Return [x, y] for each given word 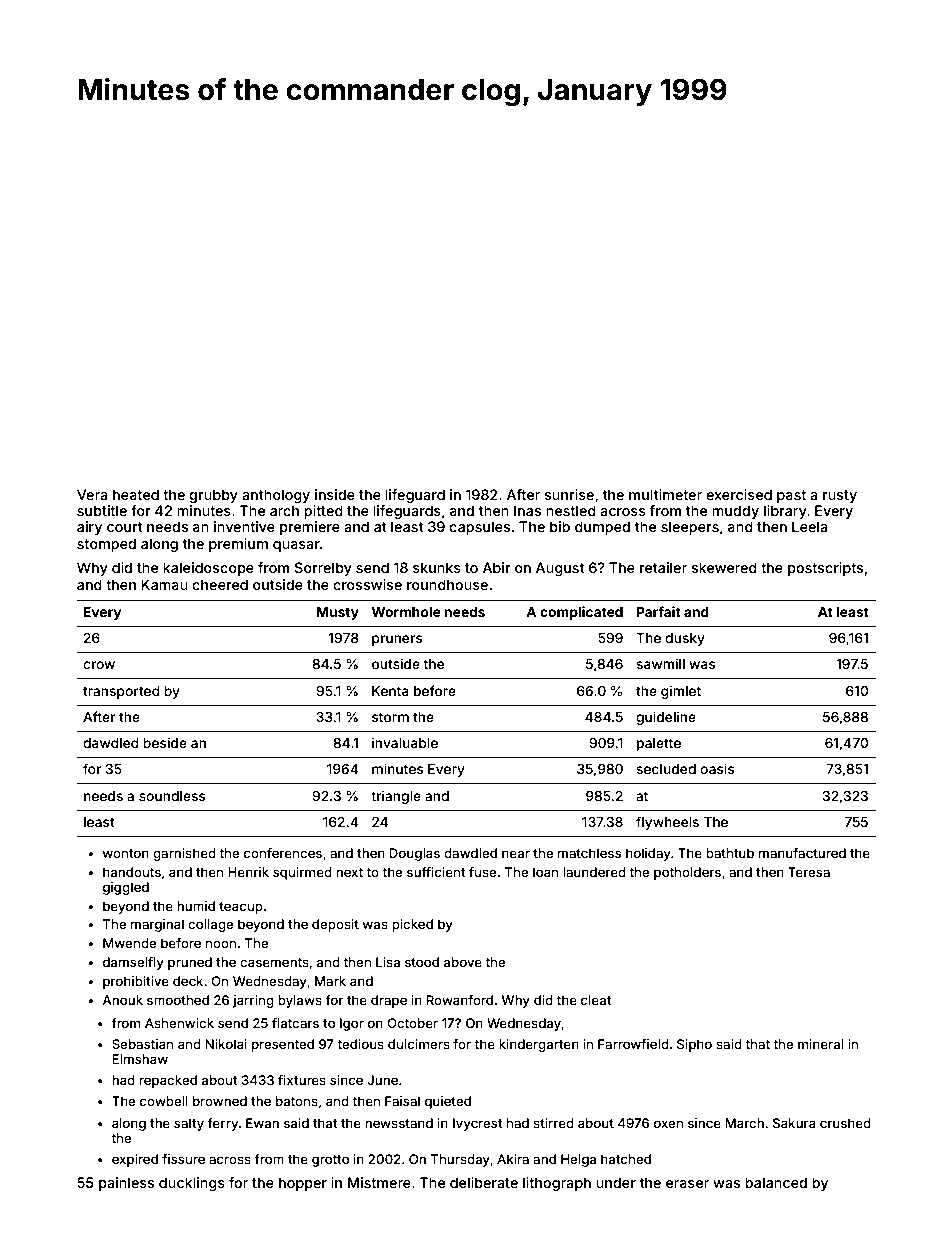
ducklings [192, 1184]
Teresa [809, 872]
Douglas [414, 854]
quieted [448, 1102]
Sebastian [142, 1044]
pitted [323, 512]
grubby [213, 496]
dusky [685, 639]
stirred [553, 1123]
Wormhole [406, 612]
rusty [840, 496]
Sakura [794, 1123]
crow [99, 665]
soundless [172, 796]
